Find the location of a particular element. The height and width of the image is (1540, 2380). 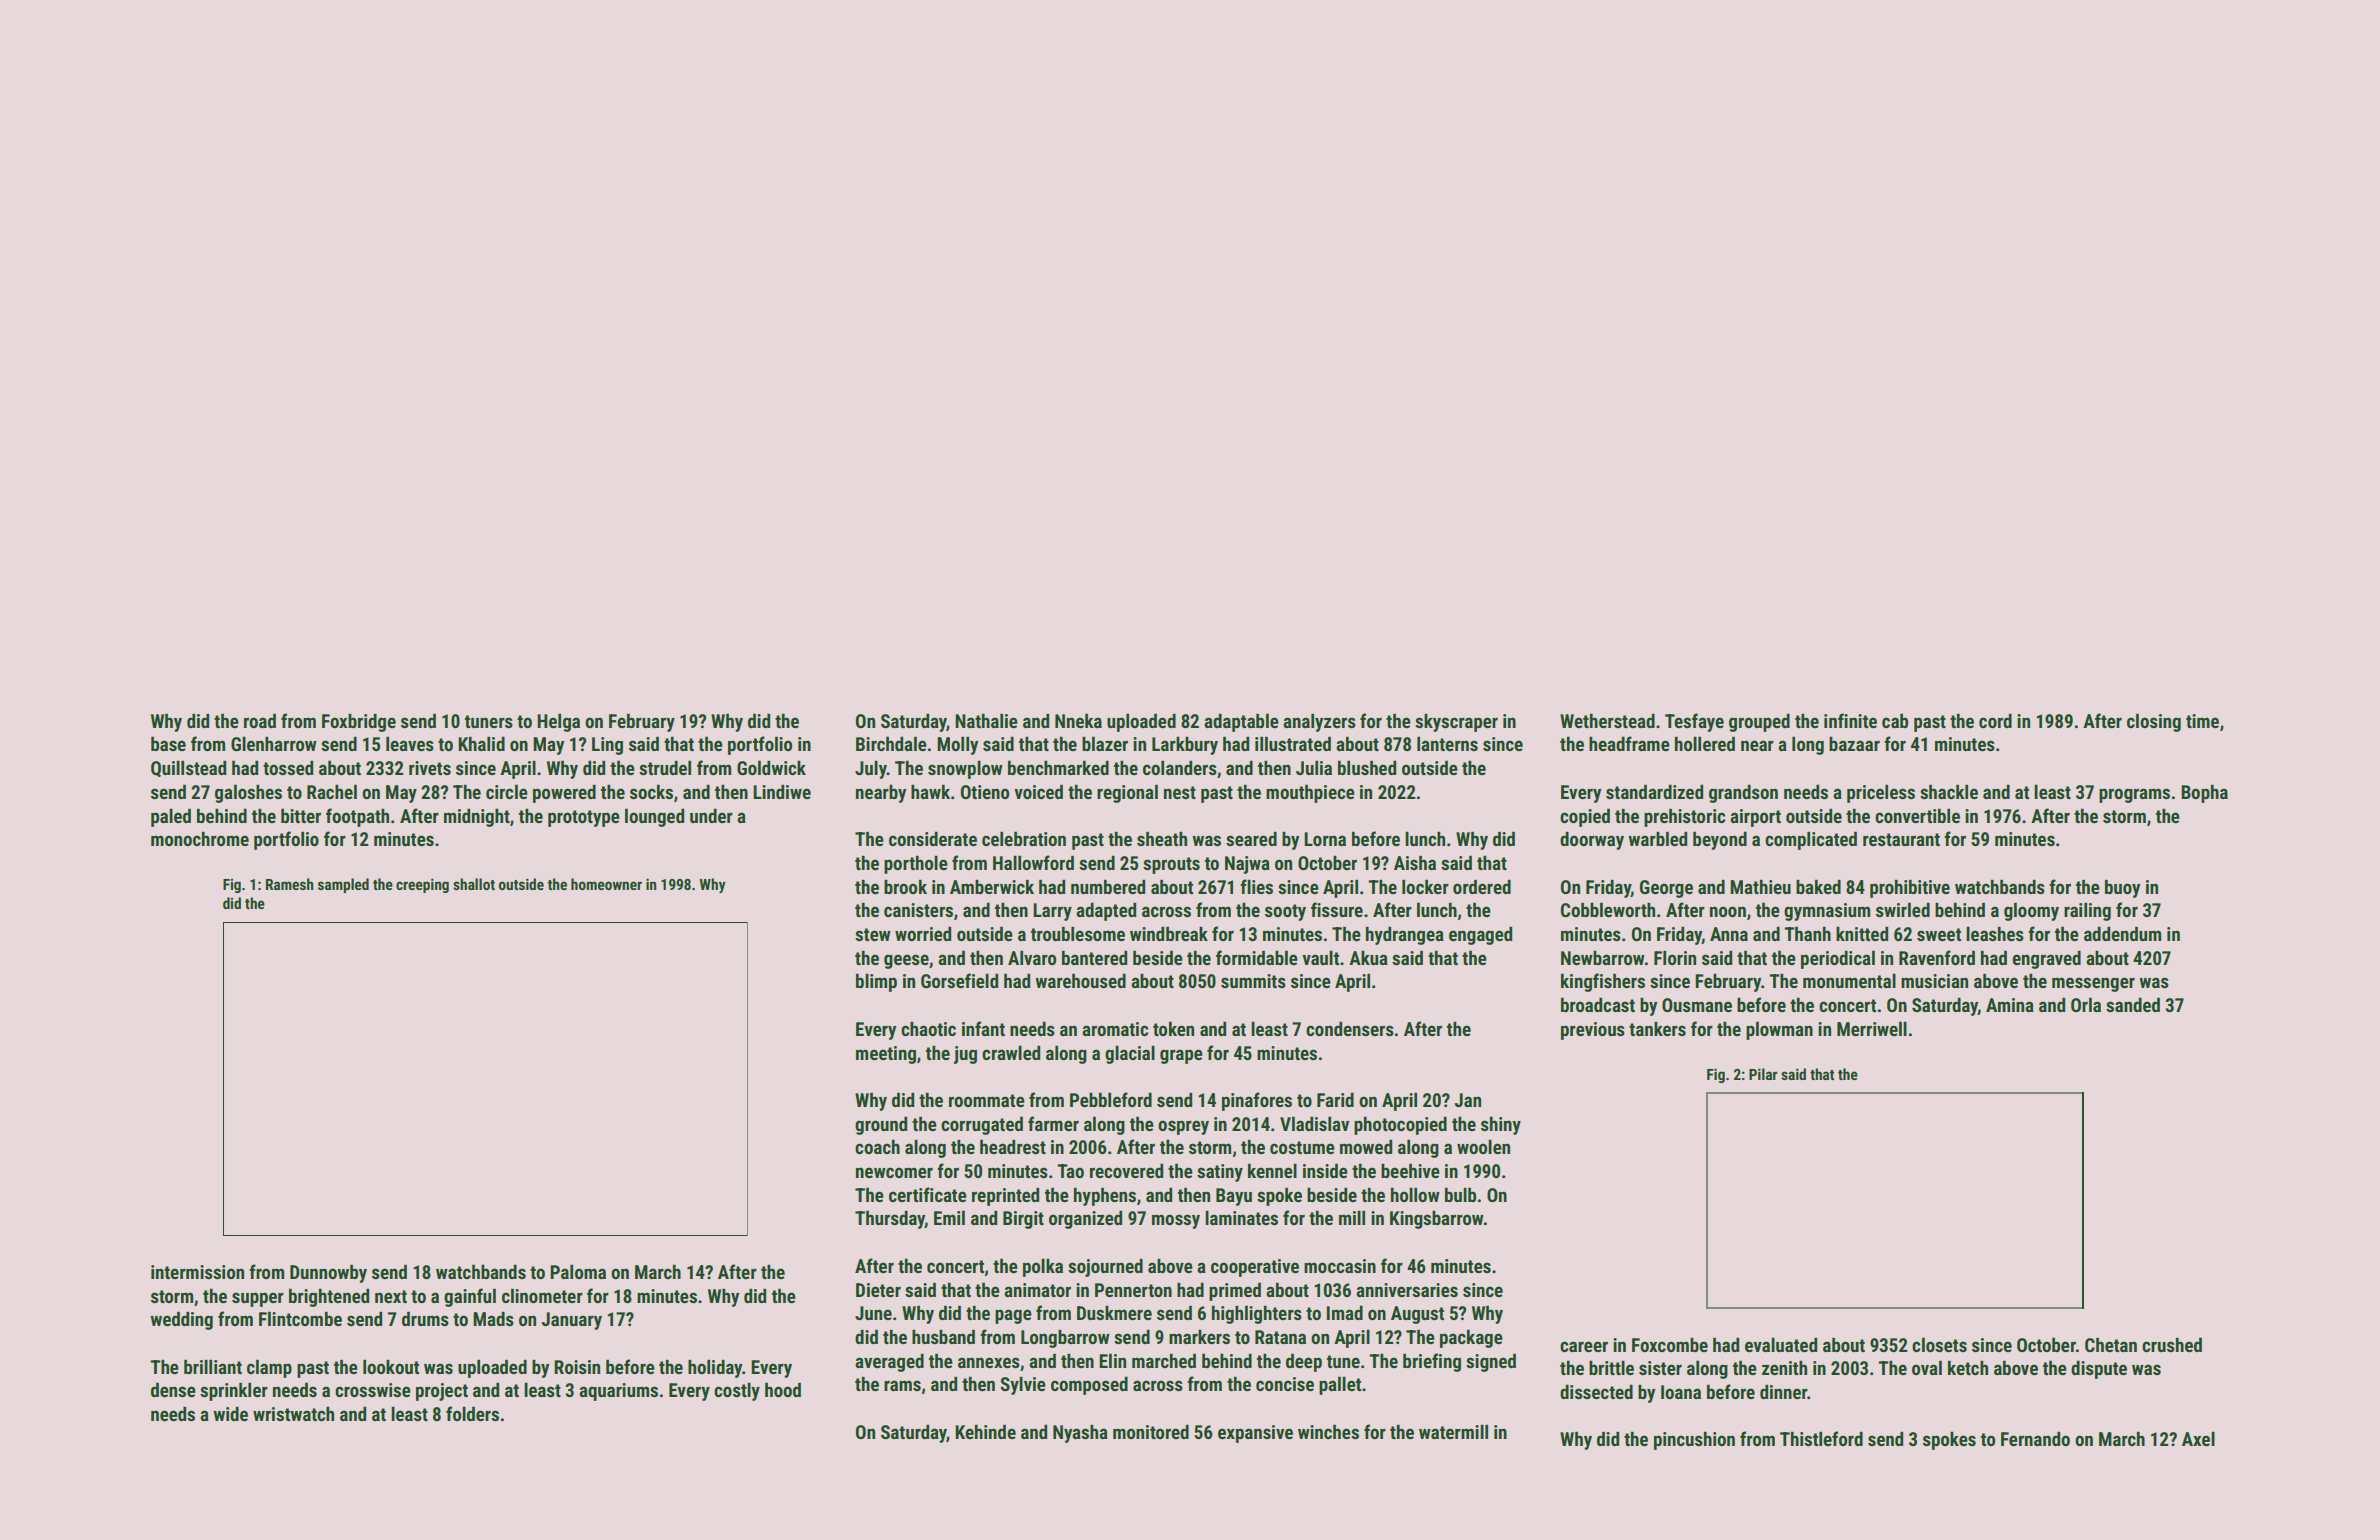

anniversaries is located at coordinates (1407, 1290).
